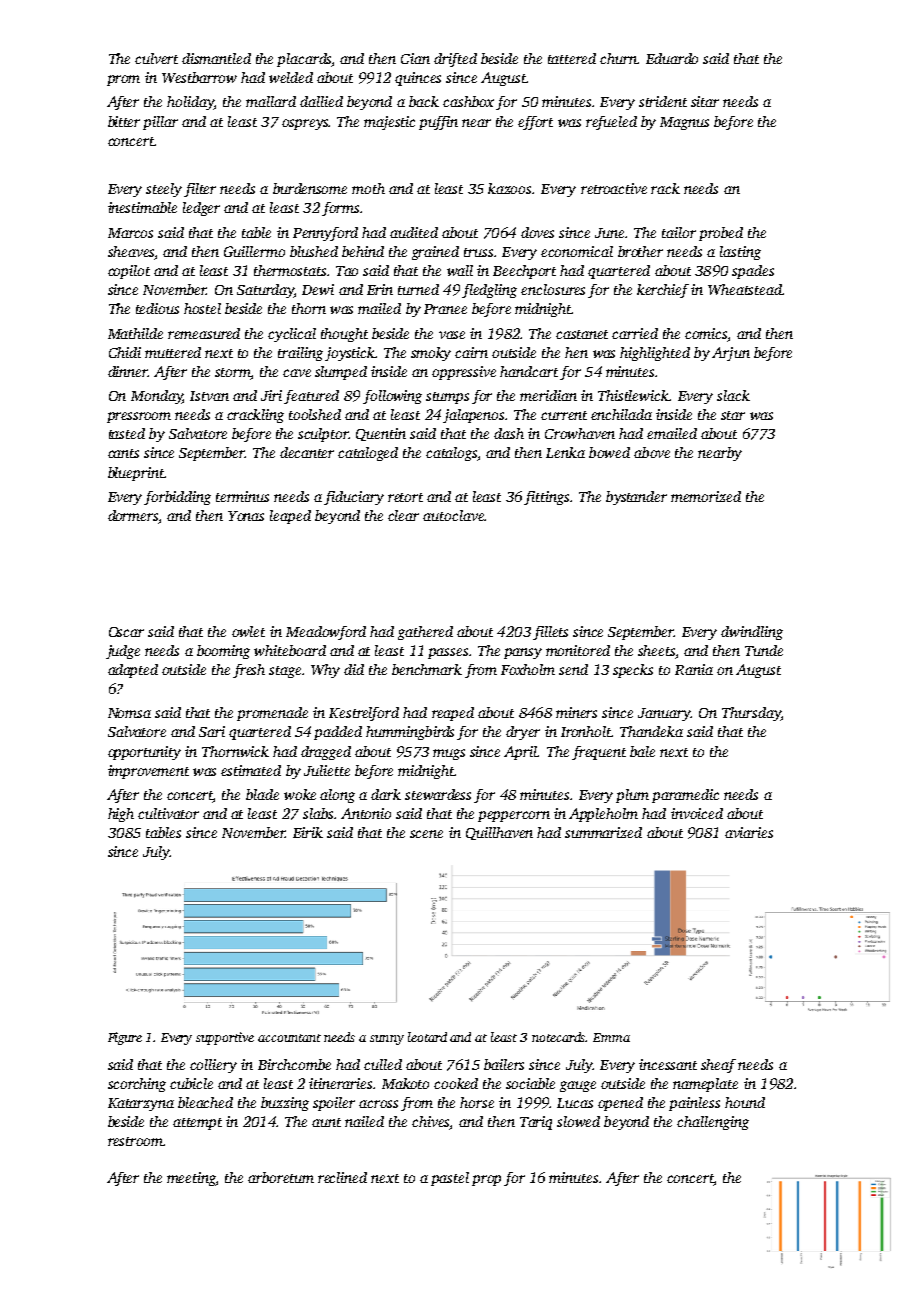  Describe the element at coordinates (721, 234) in the document. I see `probed` at that location.
